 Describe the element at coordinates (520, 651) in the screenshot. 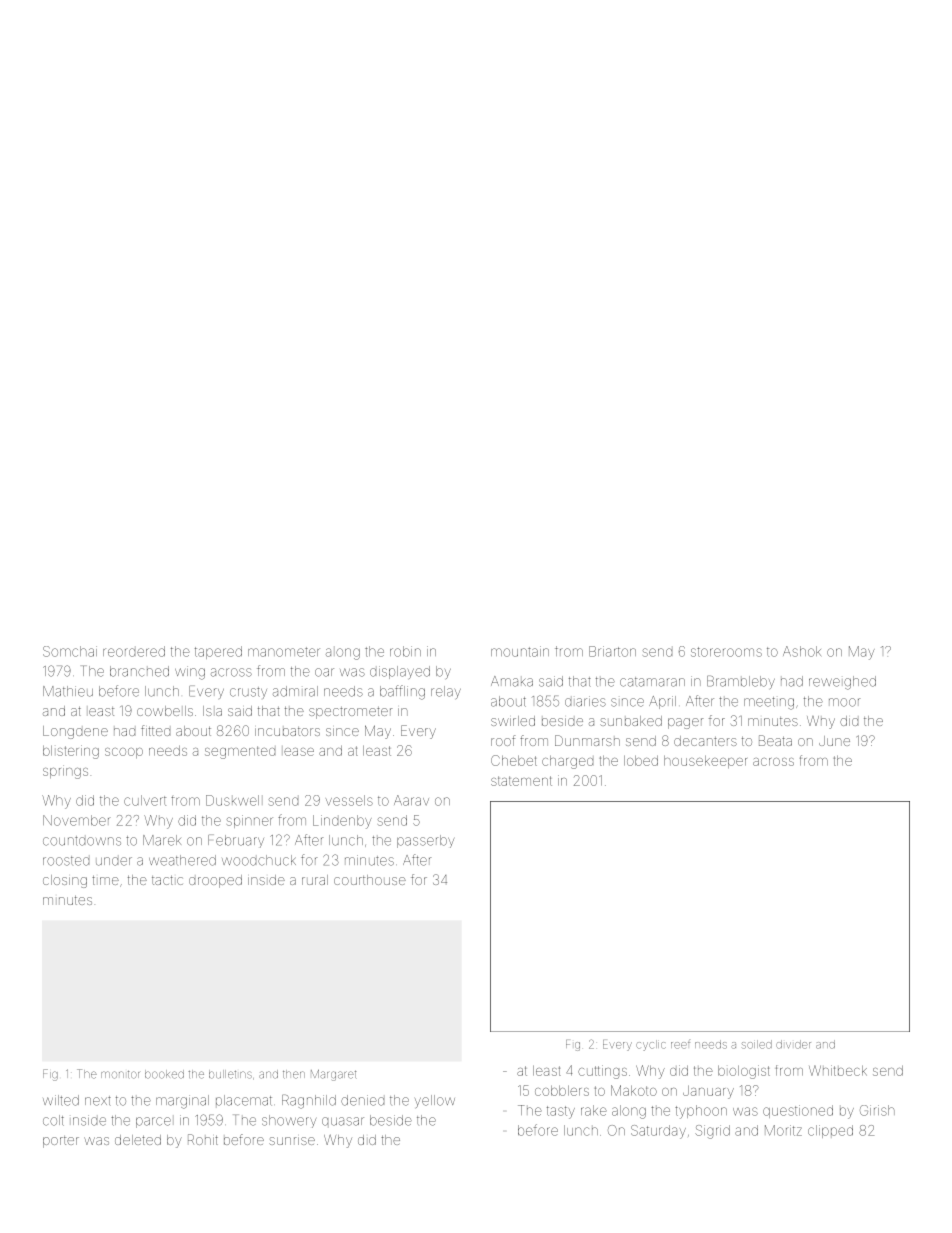

I see `mountain` at that location.
